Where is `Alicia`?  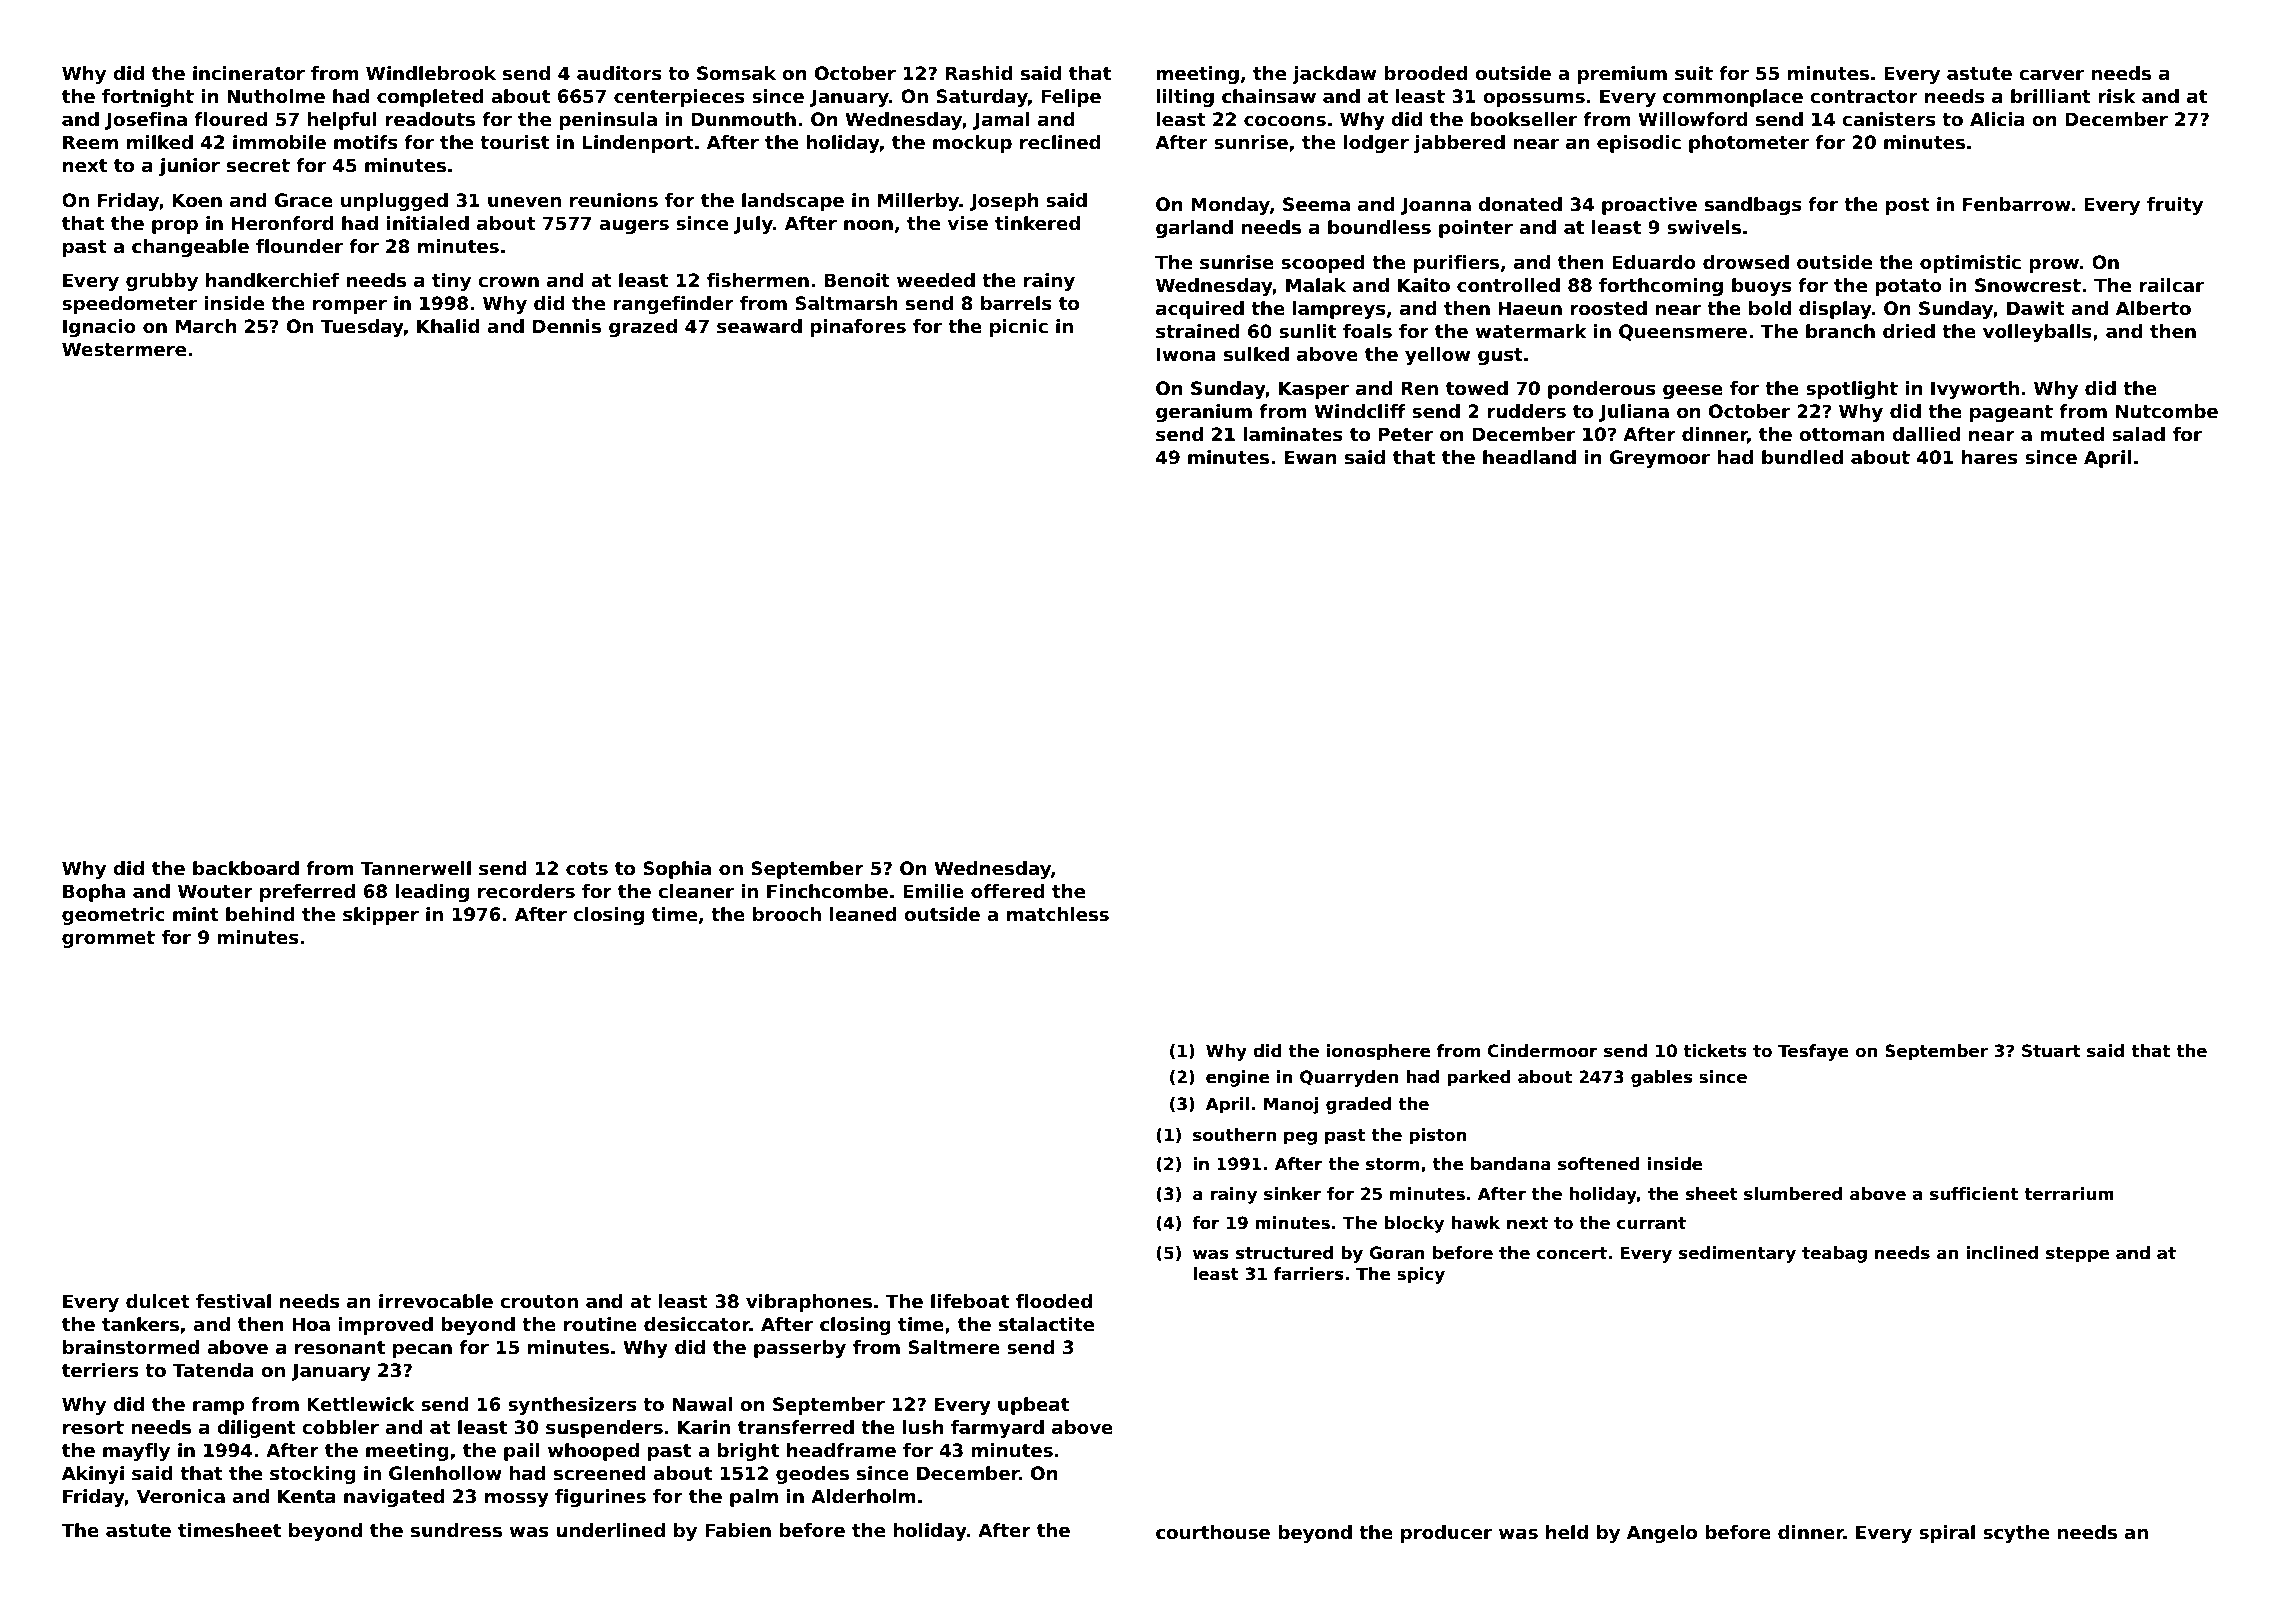
Alicia is located at coordinates (1997, 119).
